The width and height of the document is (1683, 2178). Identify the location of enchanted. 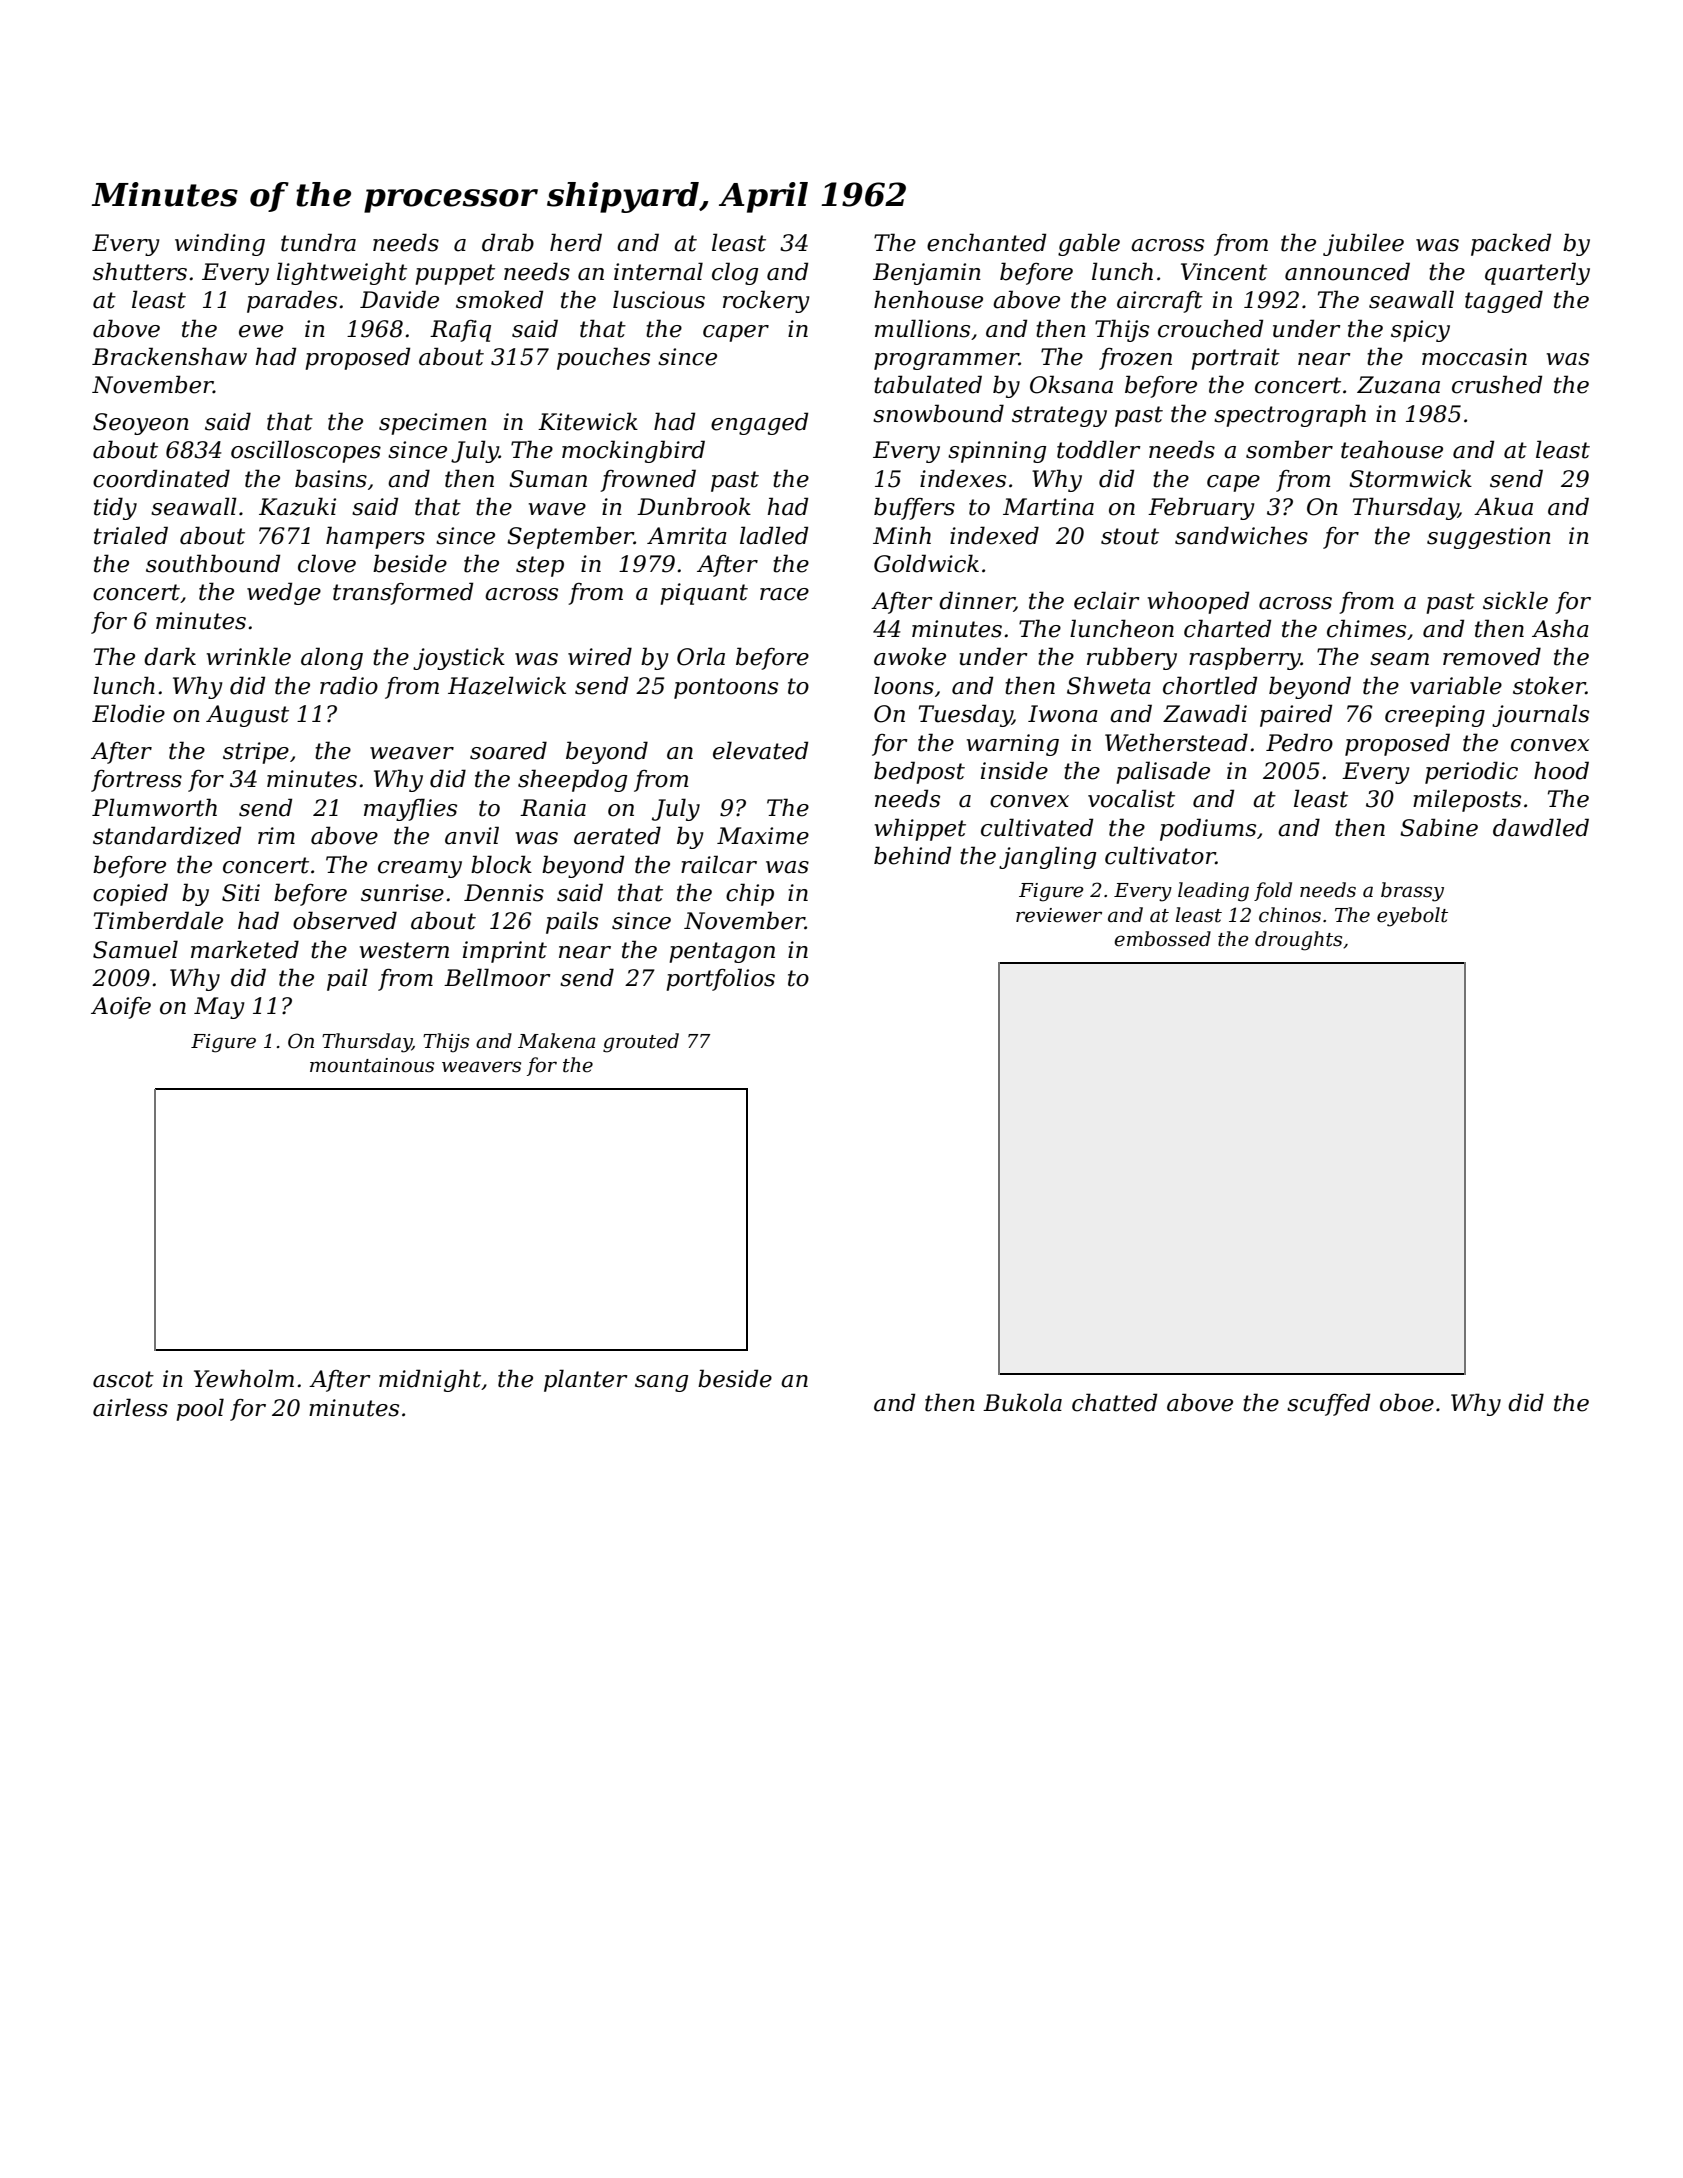
(986, 242).
